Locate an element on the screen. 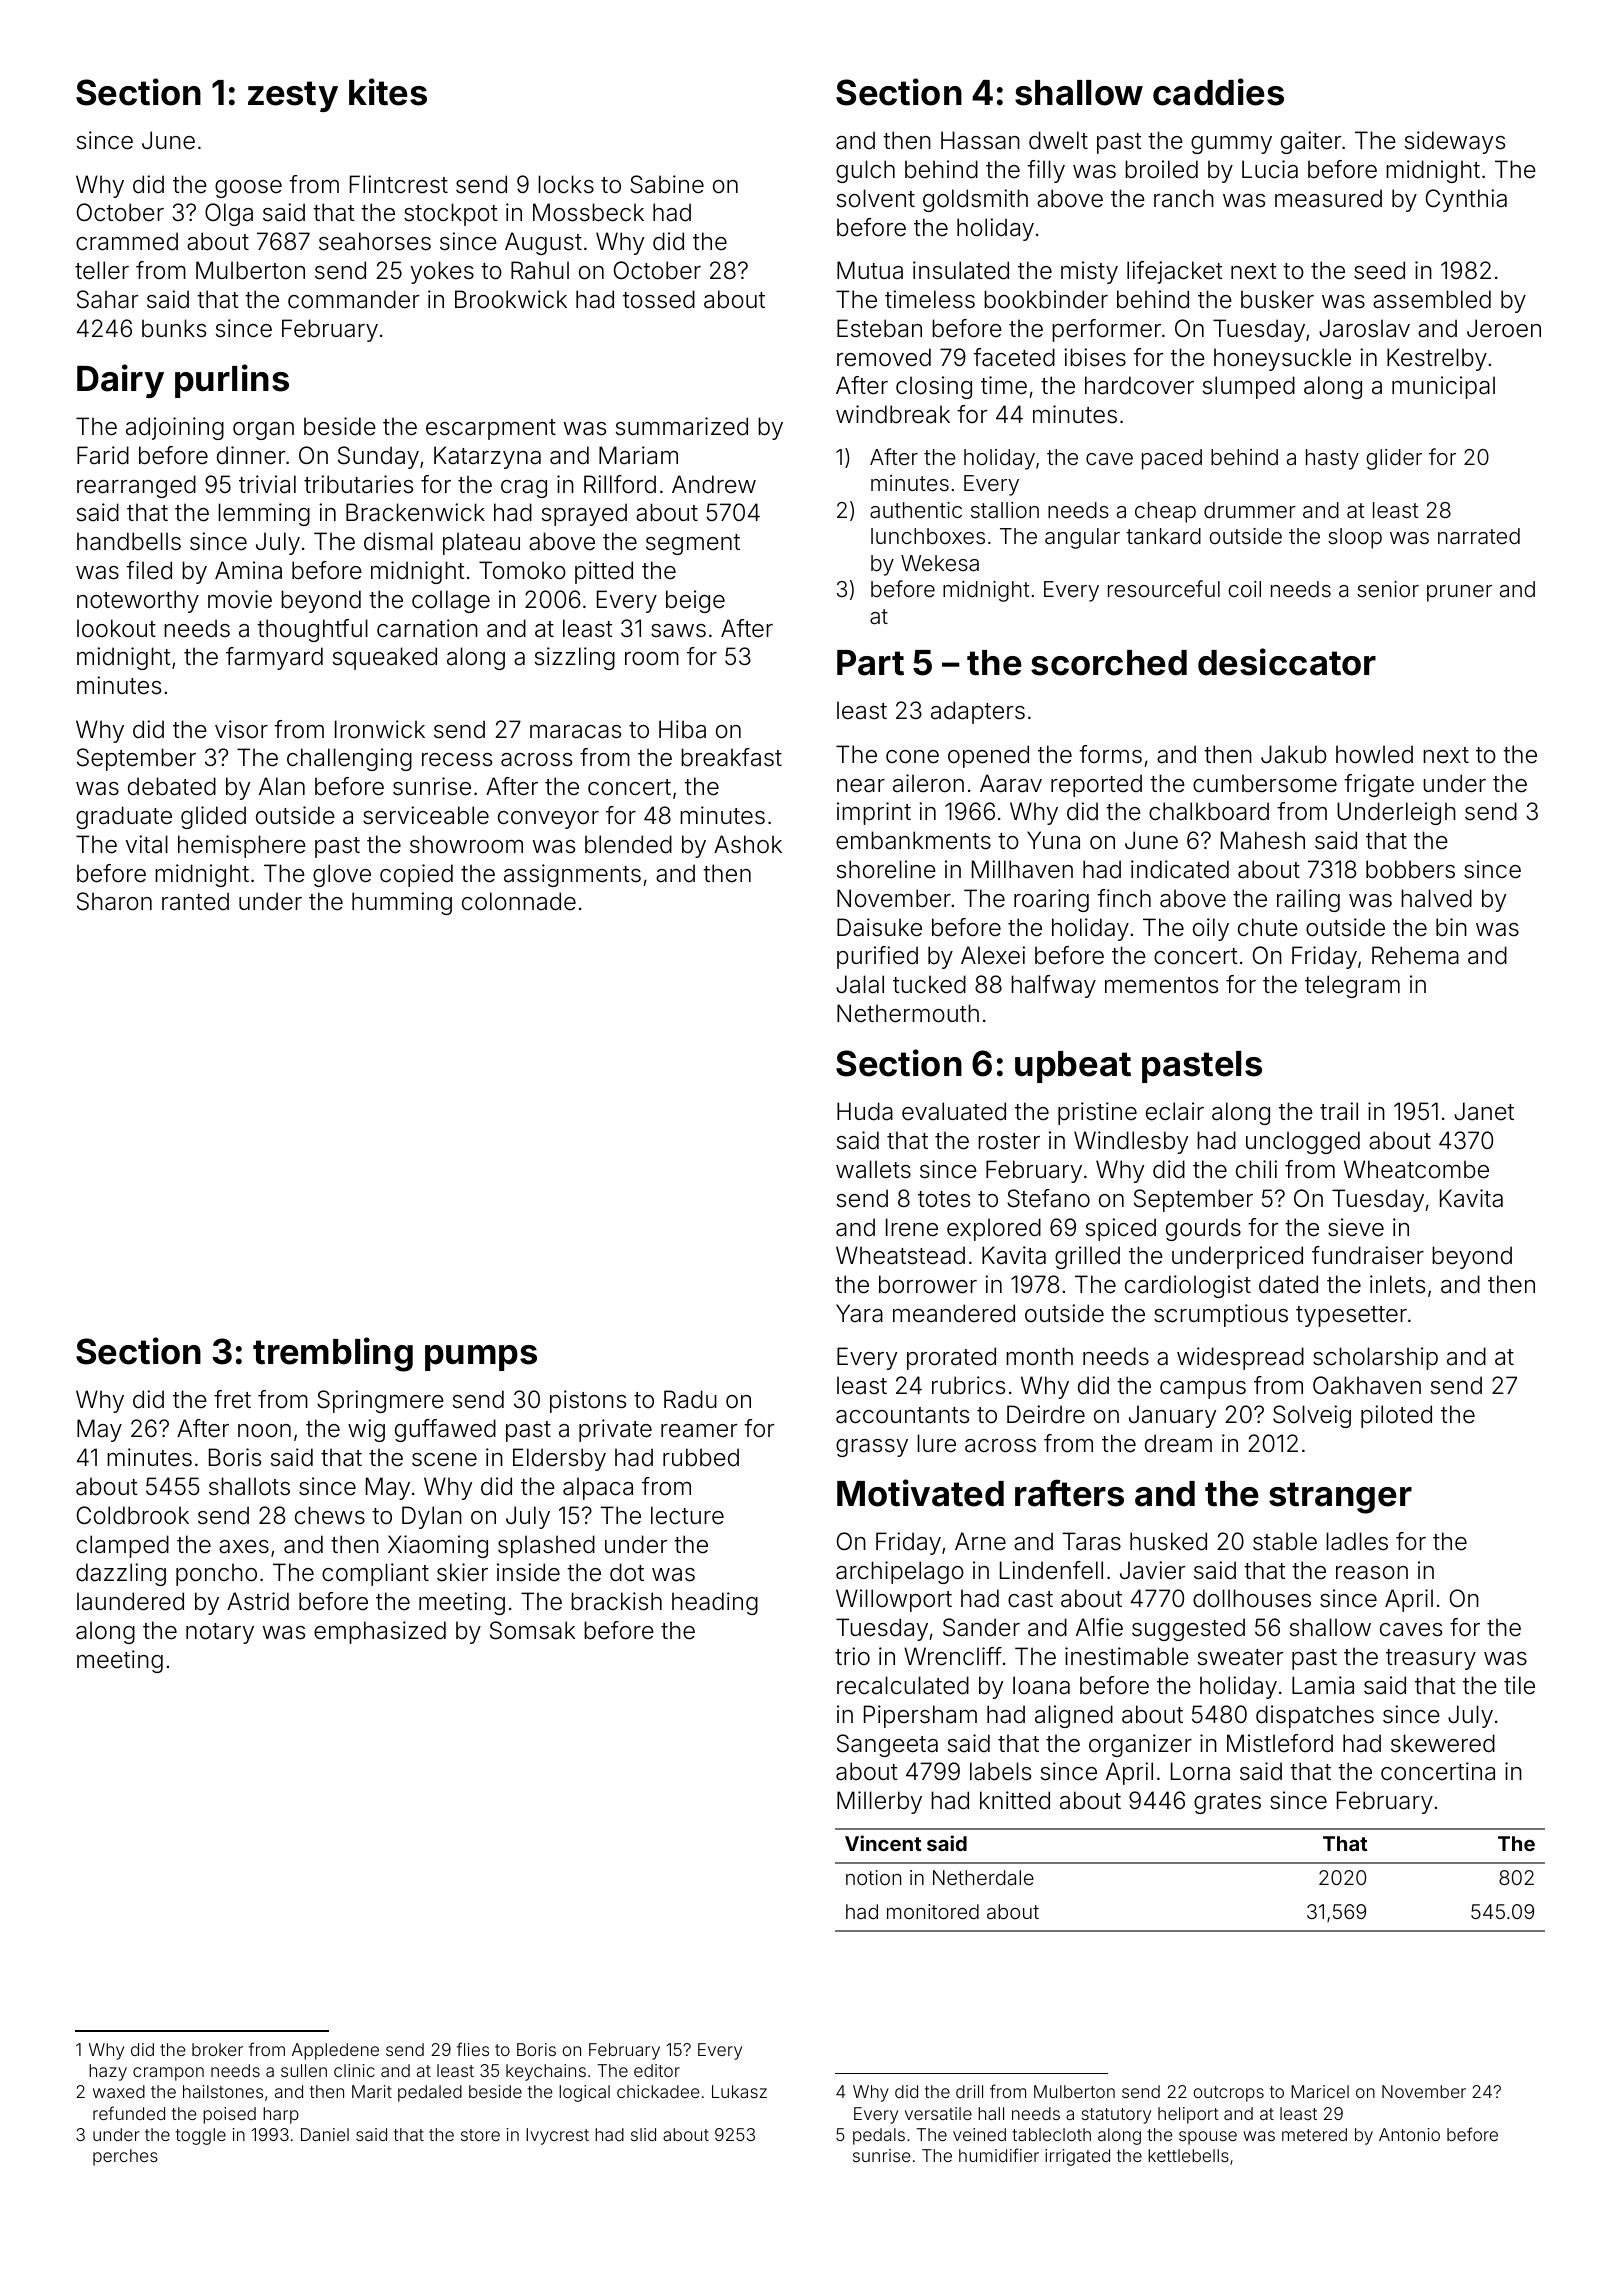 The height and width of the screenshot is (2292, 1620). skewered is located at coordinates (1443, 1743).
